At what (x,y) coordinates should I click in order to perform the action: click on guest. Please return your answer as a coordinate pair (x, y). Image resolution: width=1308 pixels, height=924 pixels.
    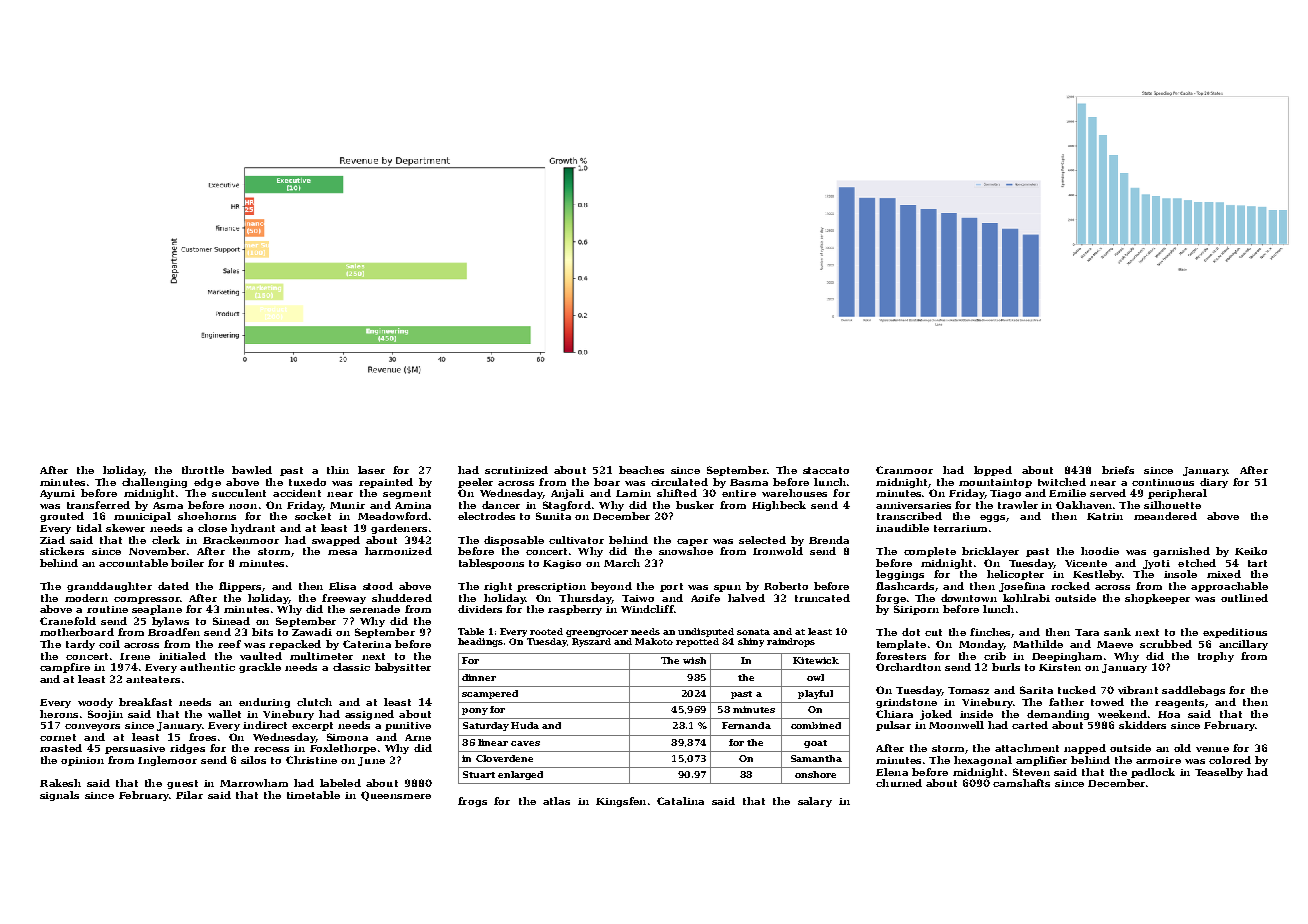
    Looking at the image, I should click on (182, 784).
